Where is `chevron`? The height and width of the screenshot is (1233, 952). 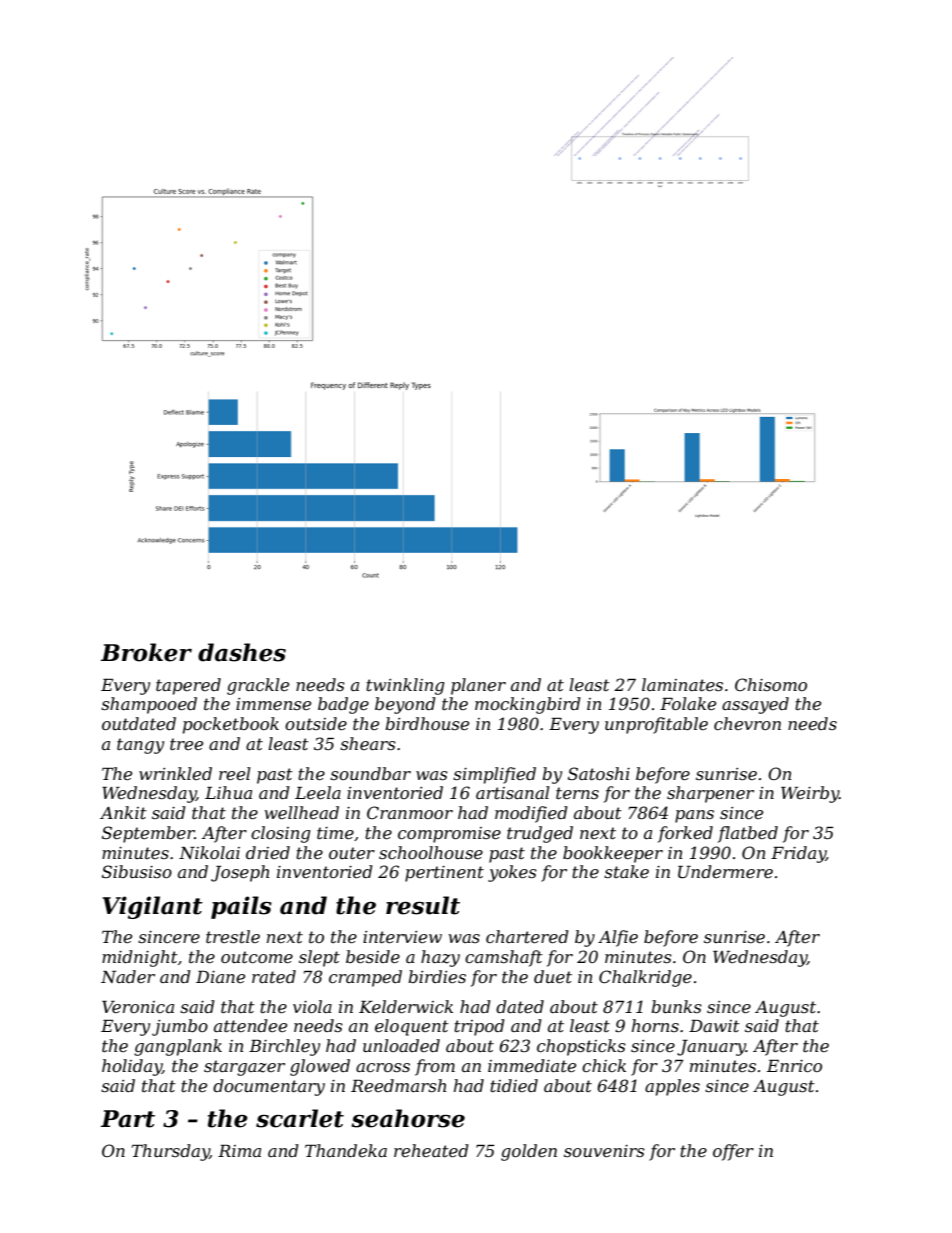 chevron is located at coordinates (747, 723).
